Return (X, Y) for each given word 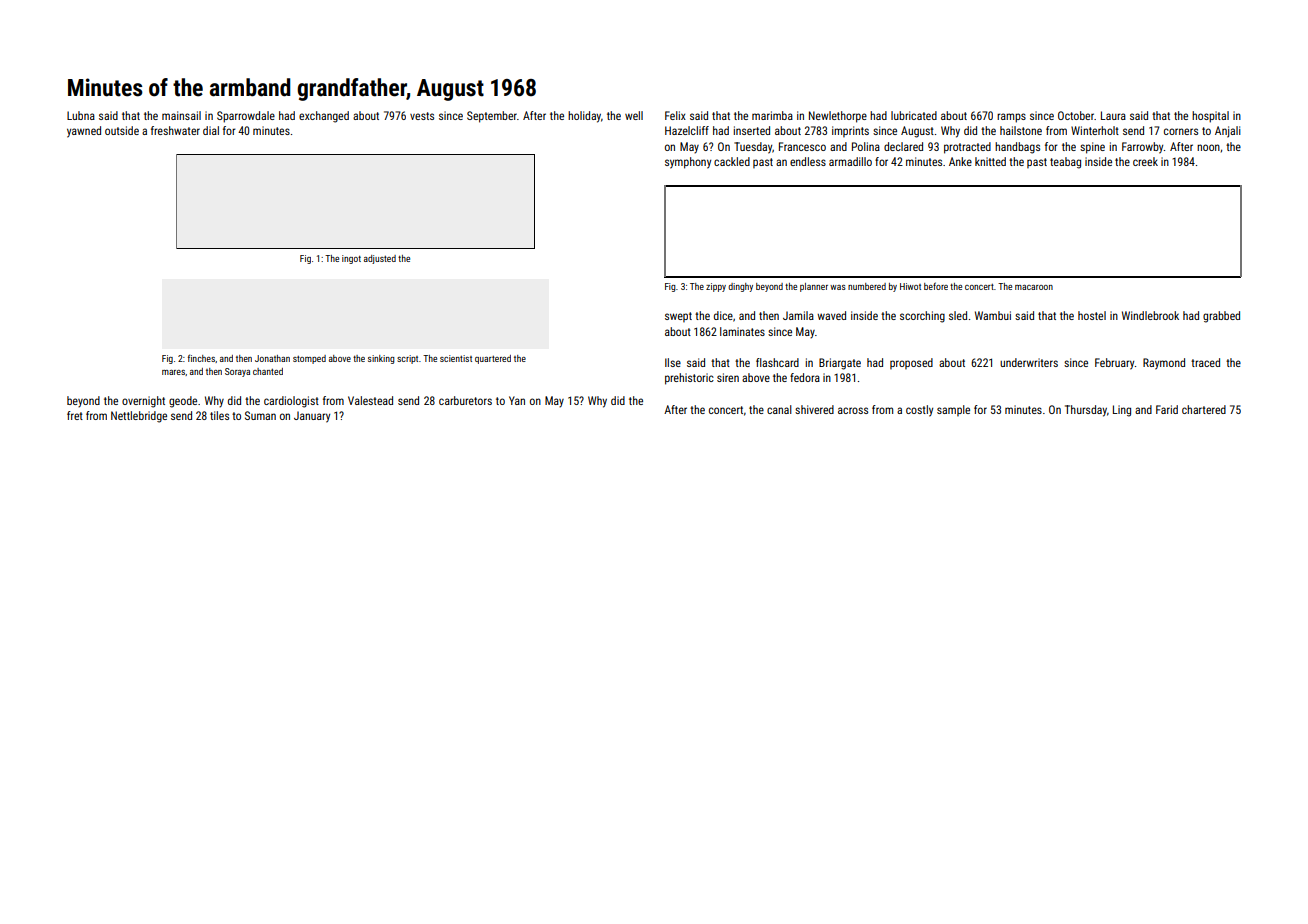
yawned (84, 132)
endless (808, 161)
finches (201, 358)
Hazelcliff (687, 130)
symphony (688, 163)
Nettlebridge (139, 417)
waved (831, 315)
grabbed (1221, 317)
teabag (1065, 163)
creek (1145, 161)
